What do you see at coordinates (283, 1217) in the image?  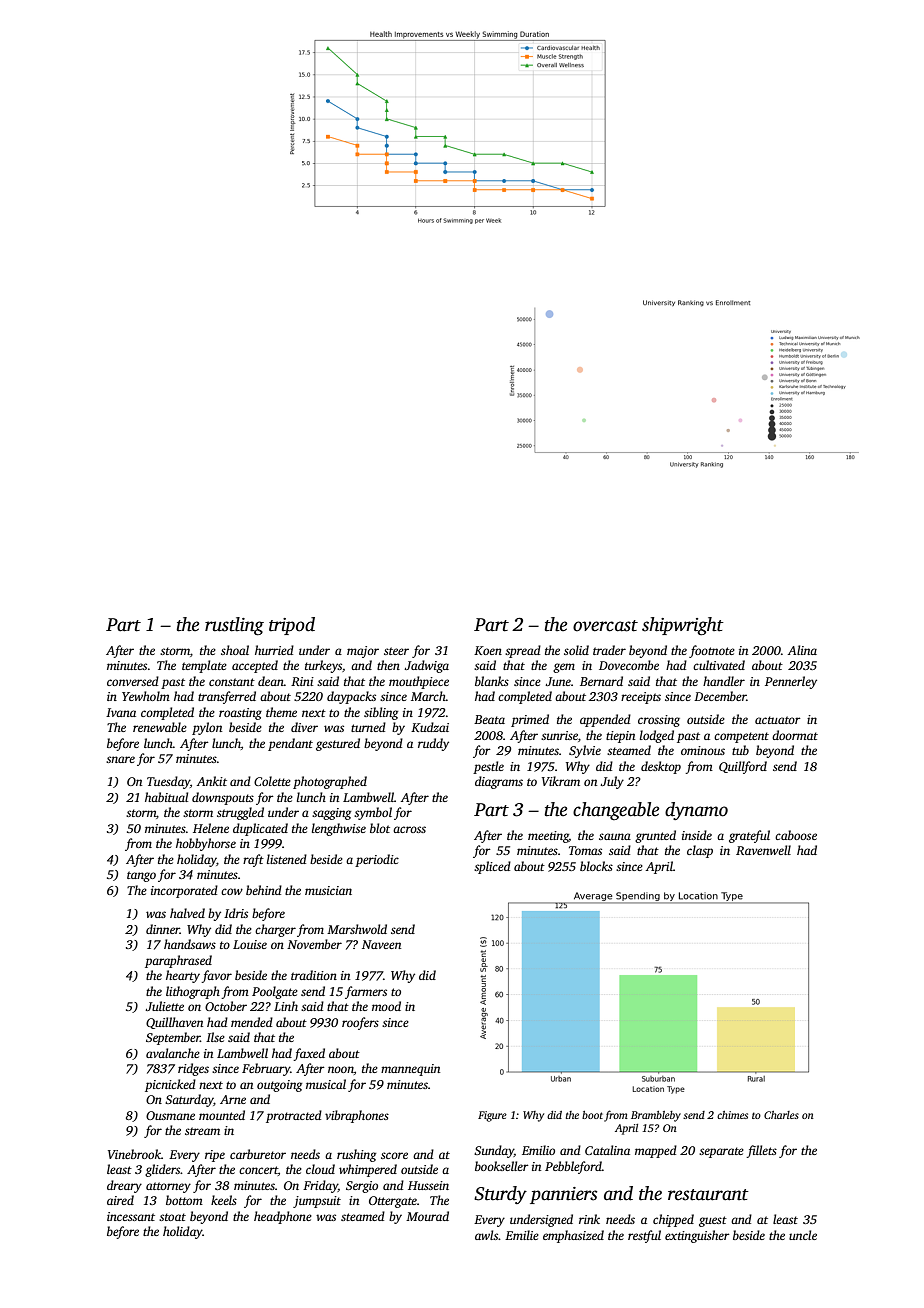 I see `headphone` at bounding box center [283, 1217].
